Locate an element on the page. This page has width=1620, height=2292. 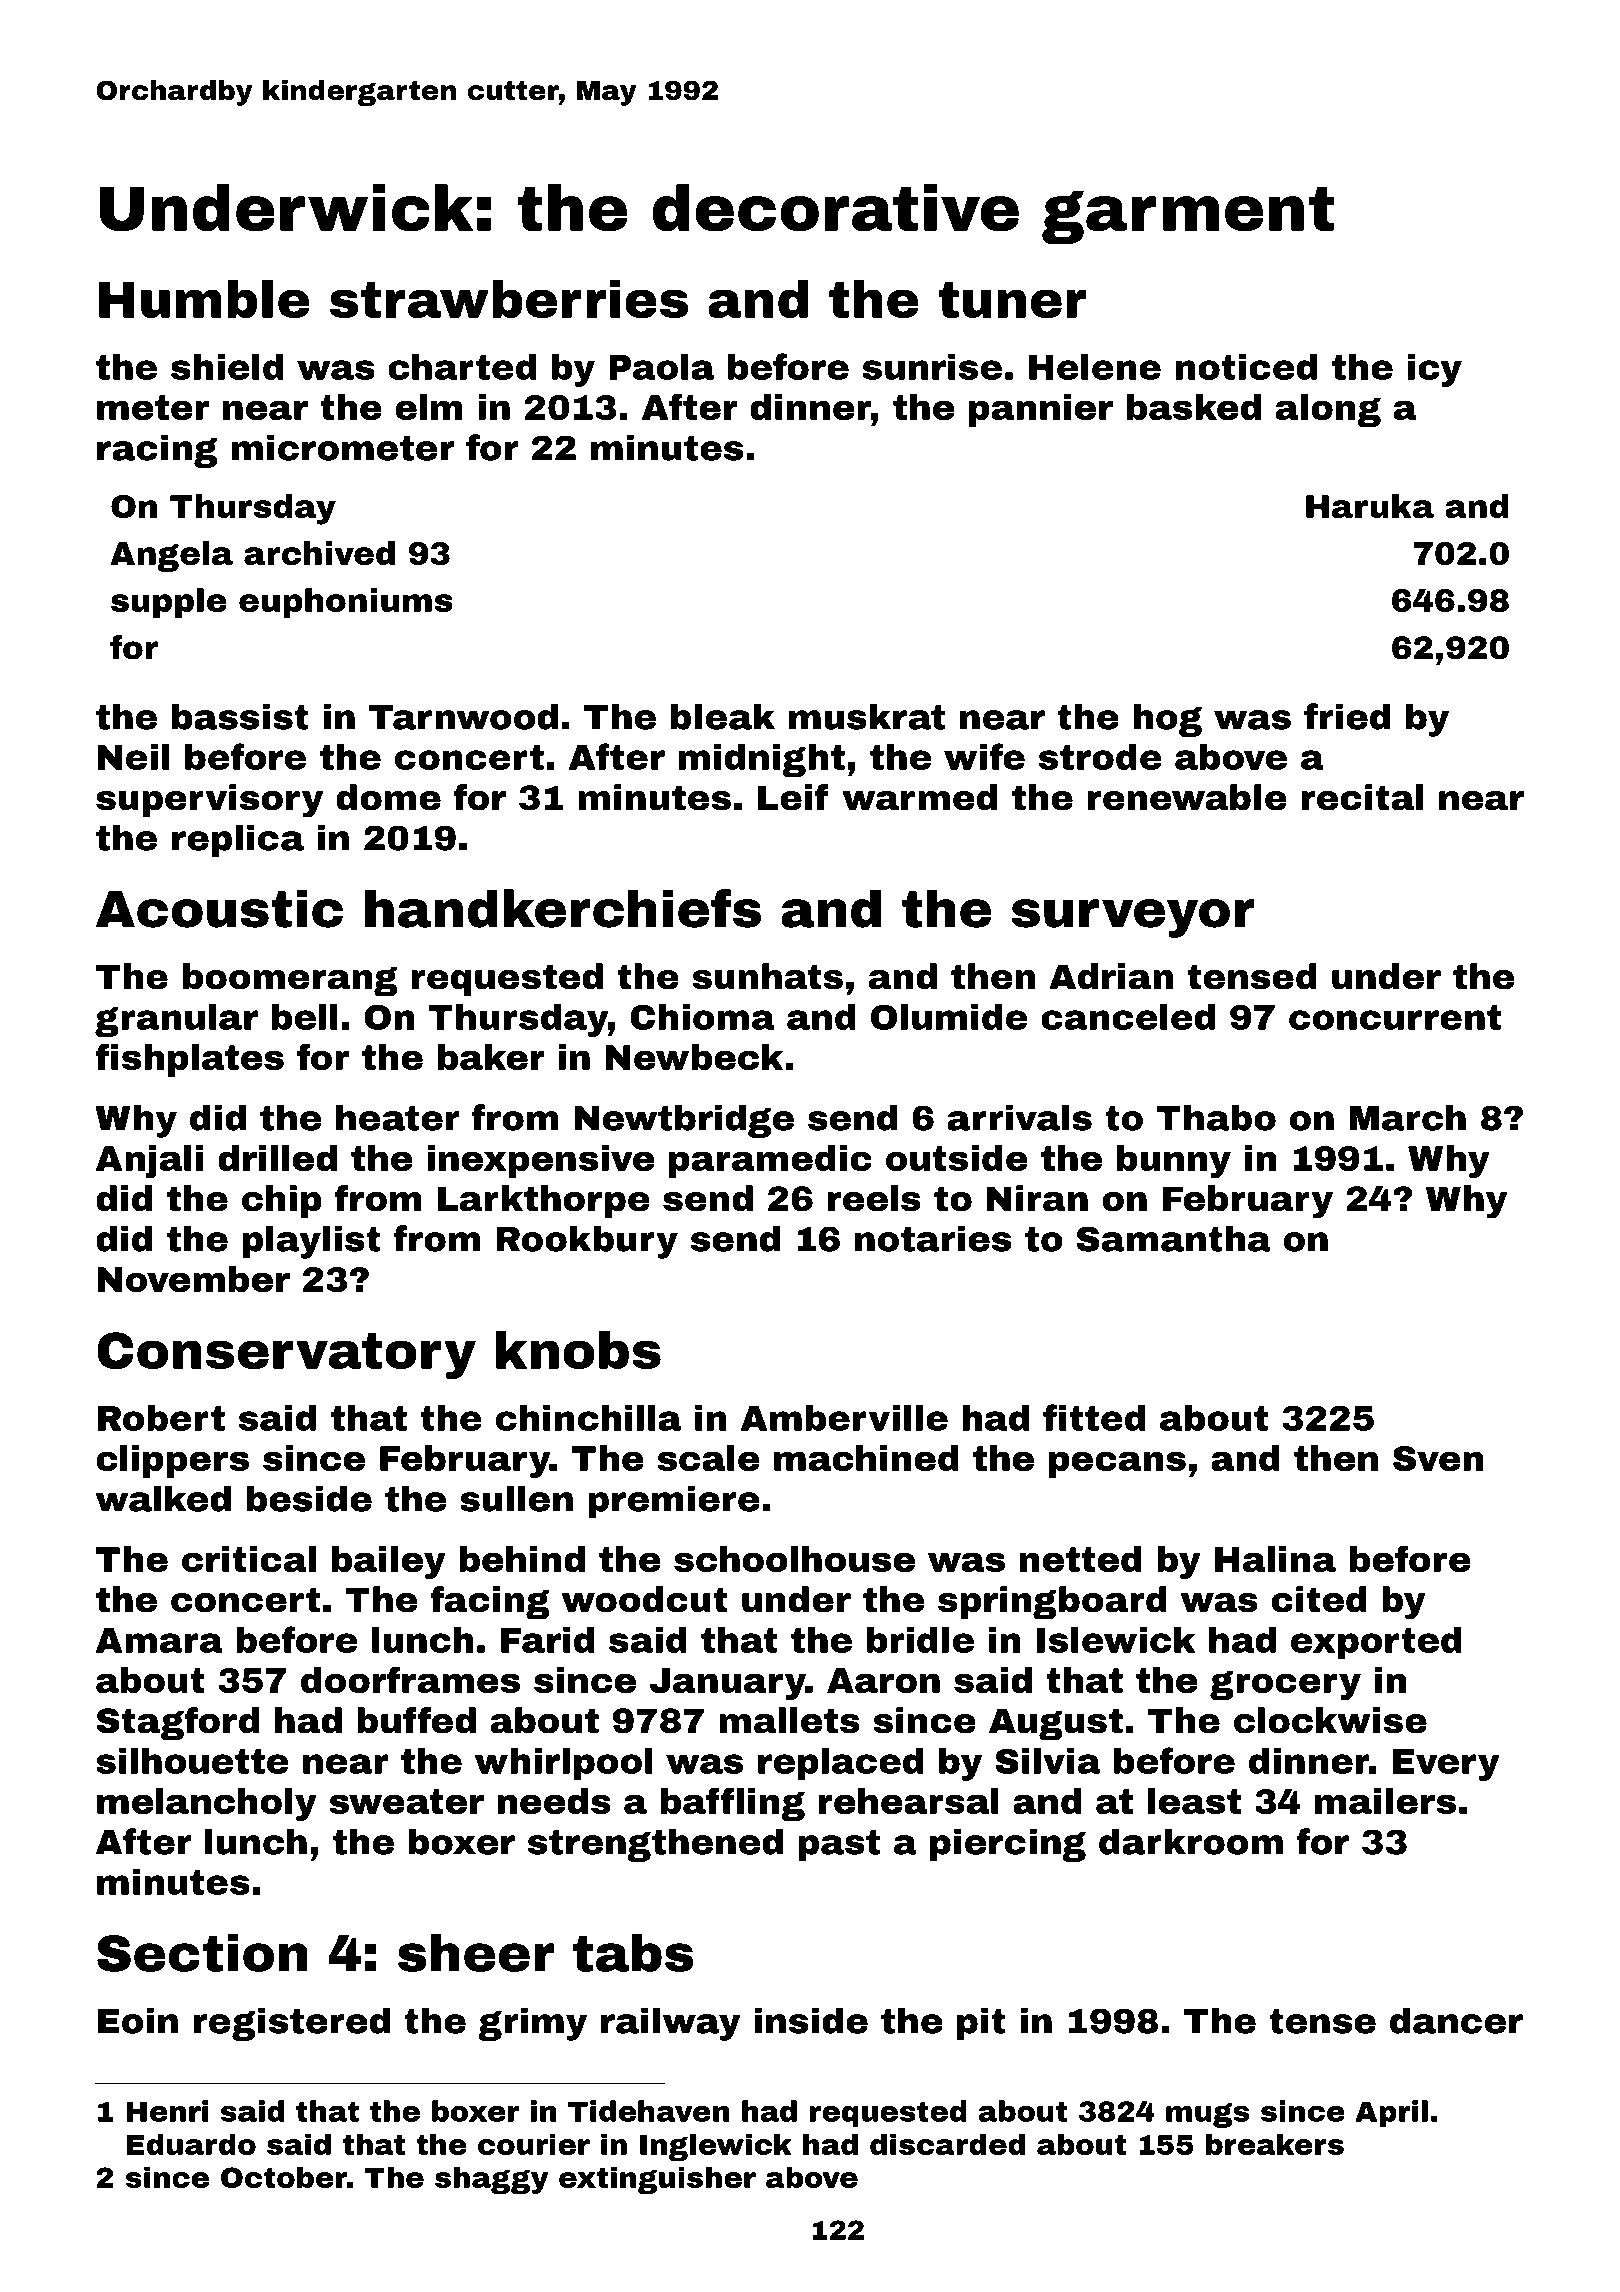
inexpensive is located at coordinates (540, 1161).
